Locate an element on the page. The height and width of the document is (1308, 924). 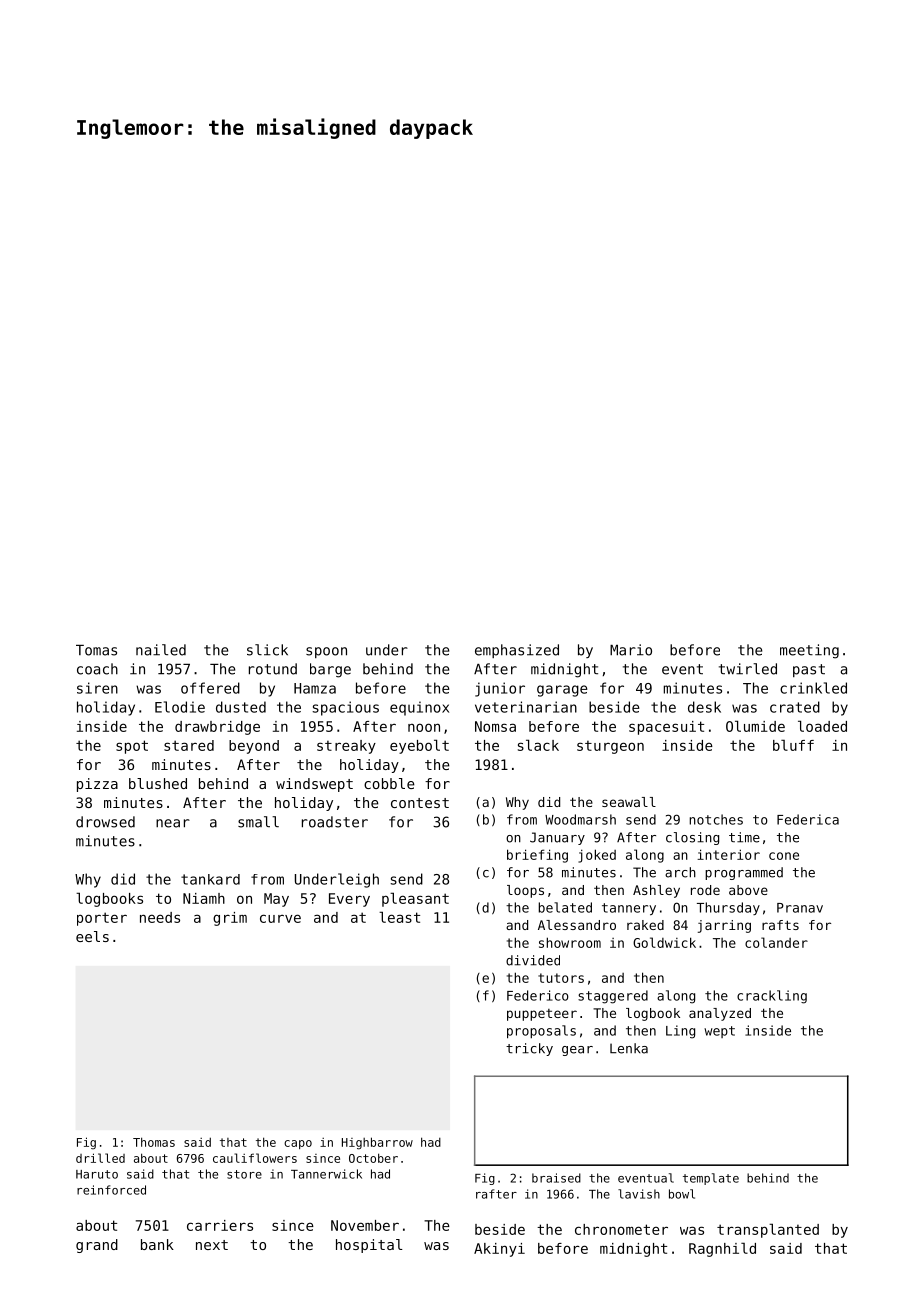
next is located at coordinates (212, 1245).
